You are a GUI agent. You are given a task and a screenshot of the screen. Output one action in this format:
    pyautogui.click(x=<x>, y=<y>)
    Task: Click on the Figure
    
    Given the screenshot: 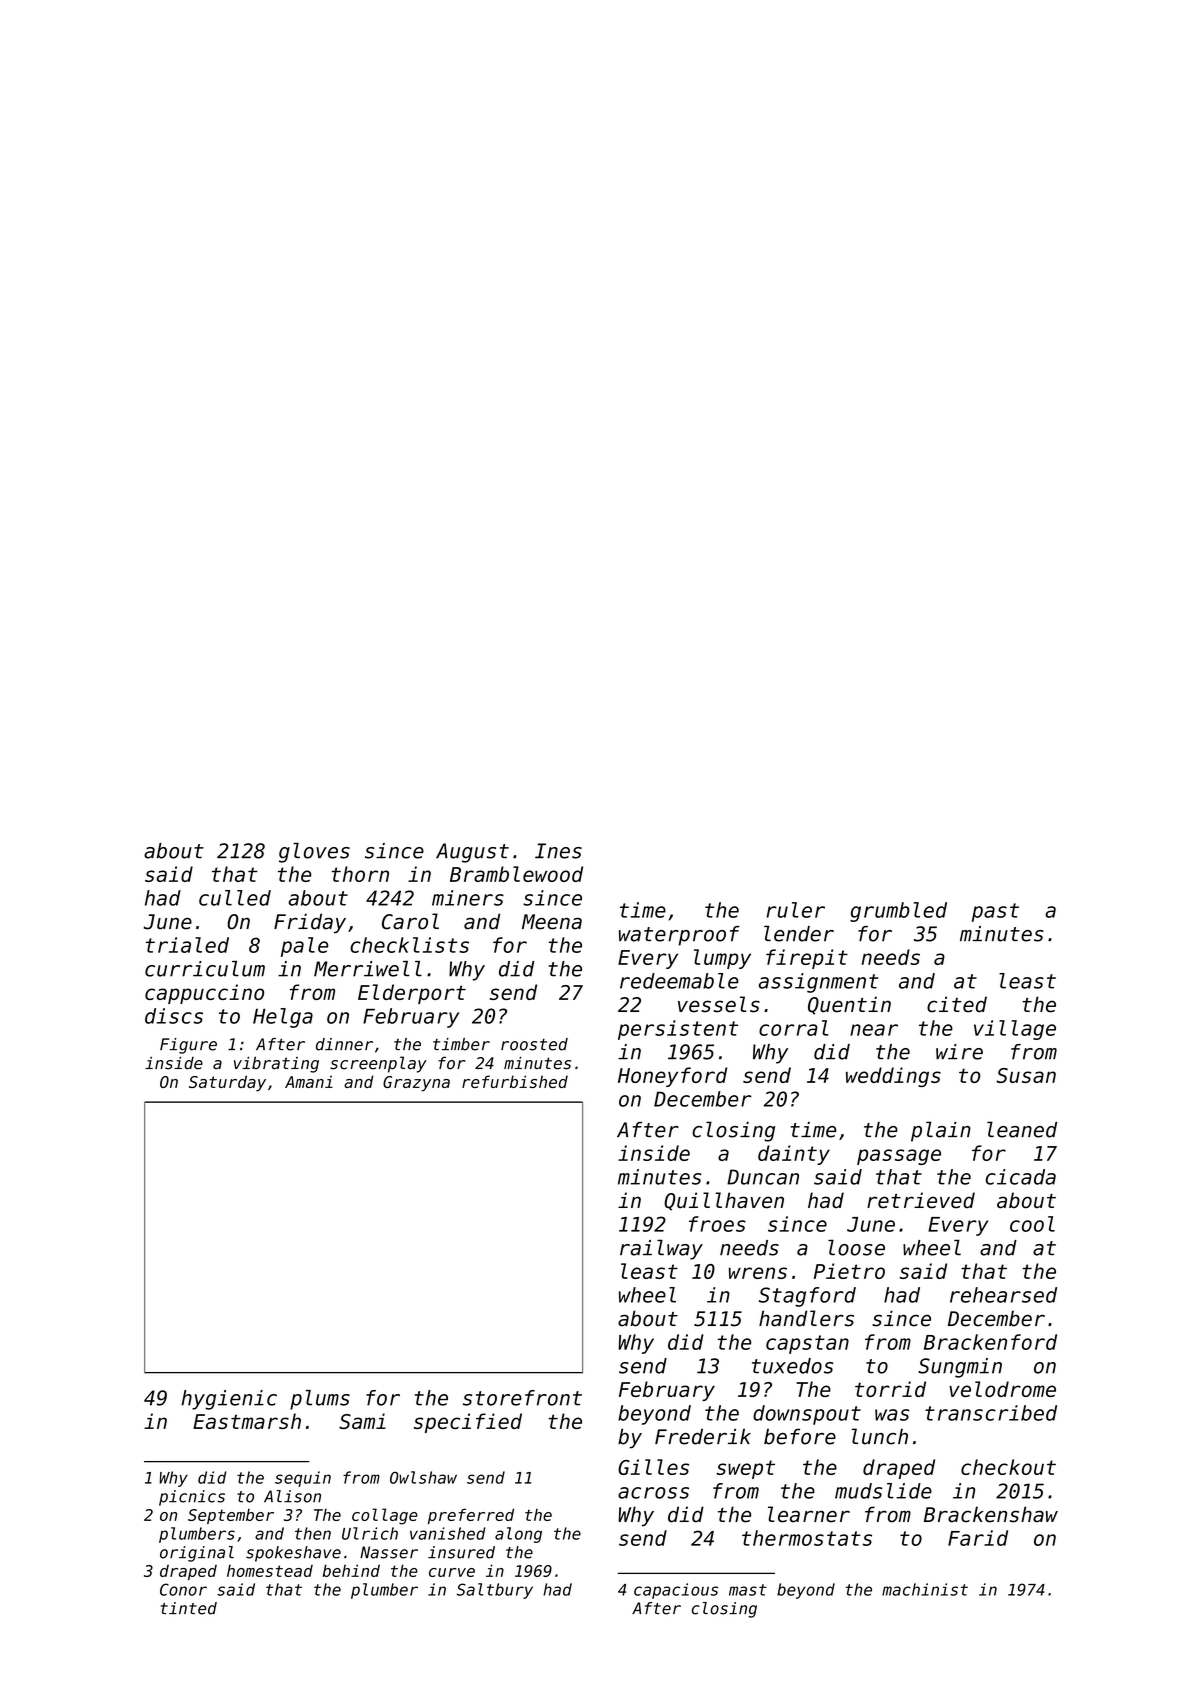 What is the action you would take?
    pyautogui.click(x=188, y=1046)
